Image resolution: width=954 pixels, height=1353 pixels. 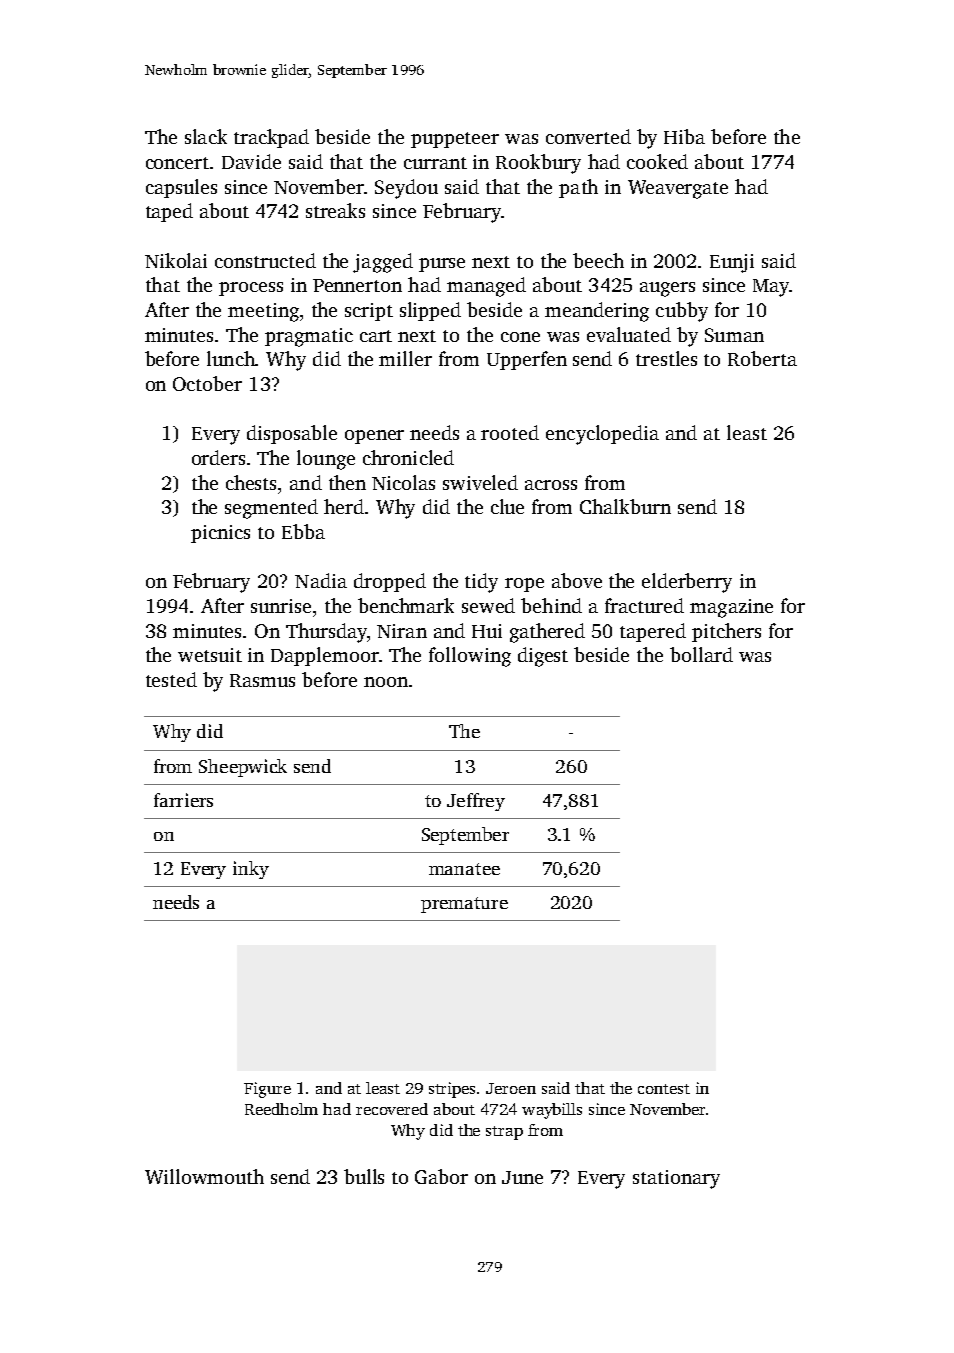 What do you see at coordinates (364, 1176) in the screenshot?
I see `bulls` at bounding box center [364, 1176].
